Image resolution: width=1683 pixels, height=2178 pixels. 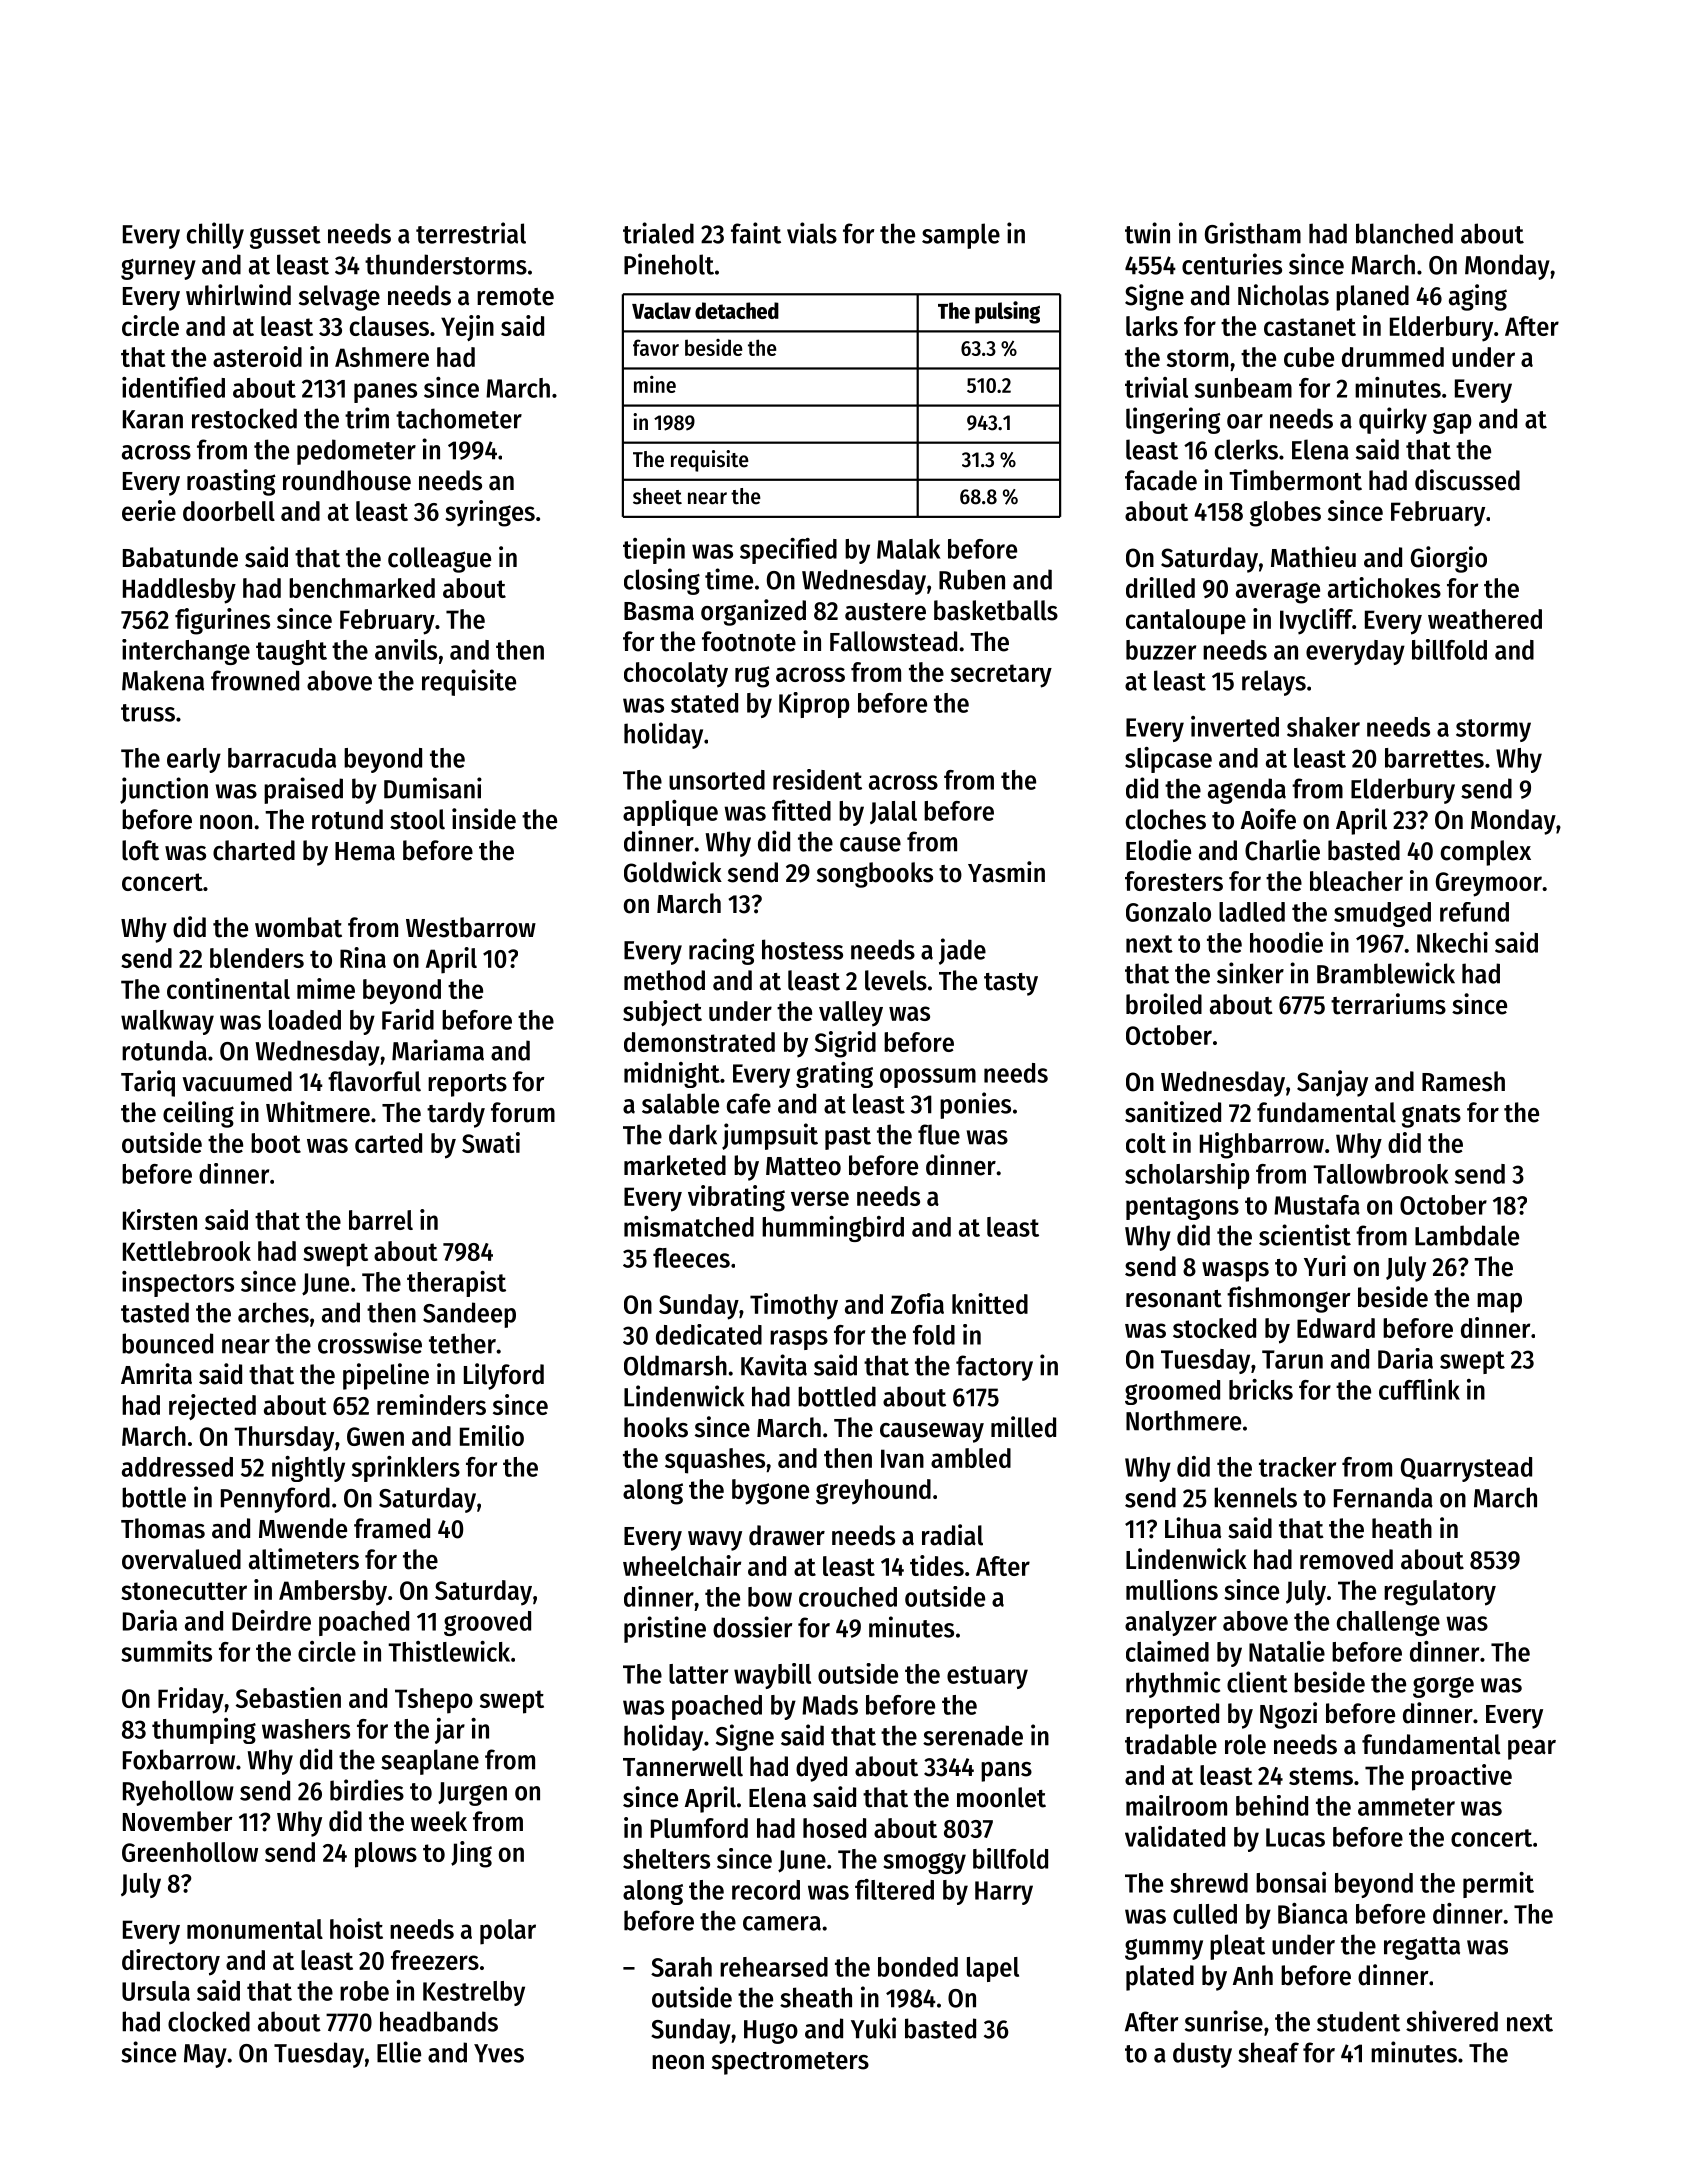 What do you see at coordinates (669, 264) in the screenshot?
I see `Pineholt` at bounding box center [669, 264].
